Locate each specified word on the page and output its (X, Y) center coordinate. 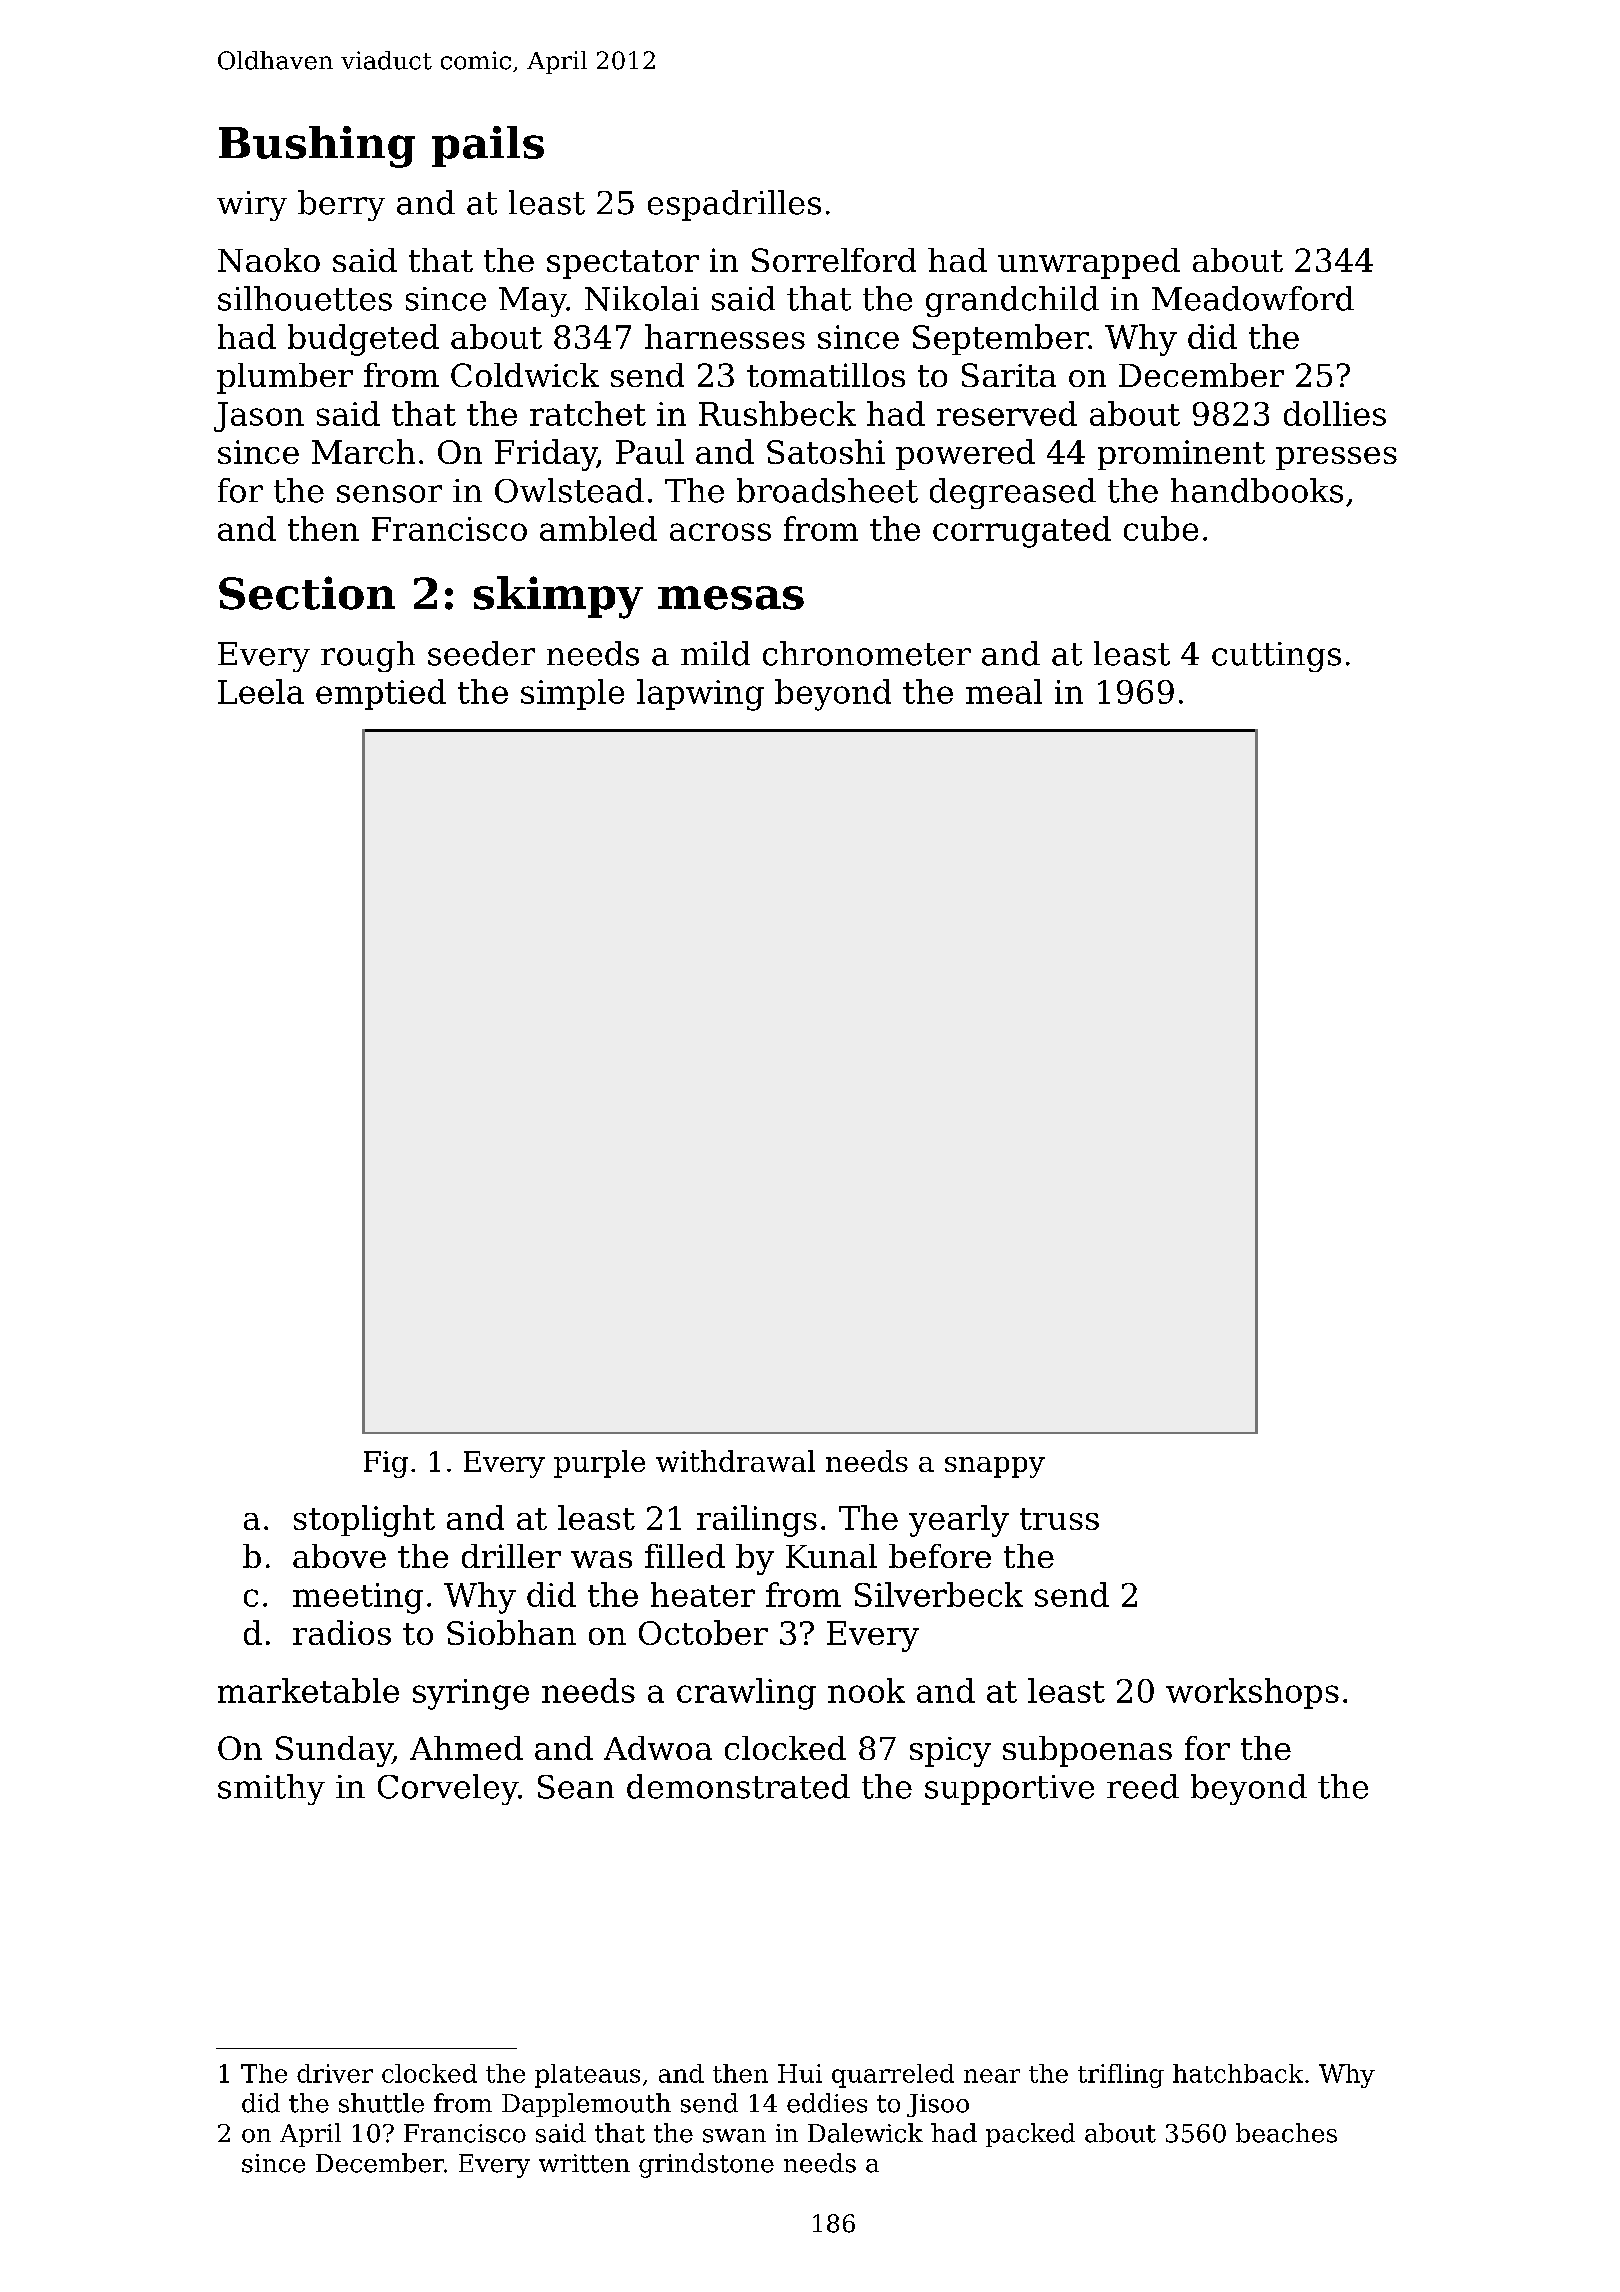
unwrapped (1089, 263)
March (363, 451)
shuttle (381, 2103)
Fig (386, 1464)
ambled (598, 528)
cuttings (1276, 657)
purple (599, 1464)
